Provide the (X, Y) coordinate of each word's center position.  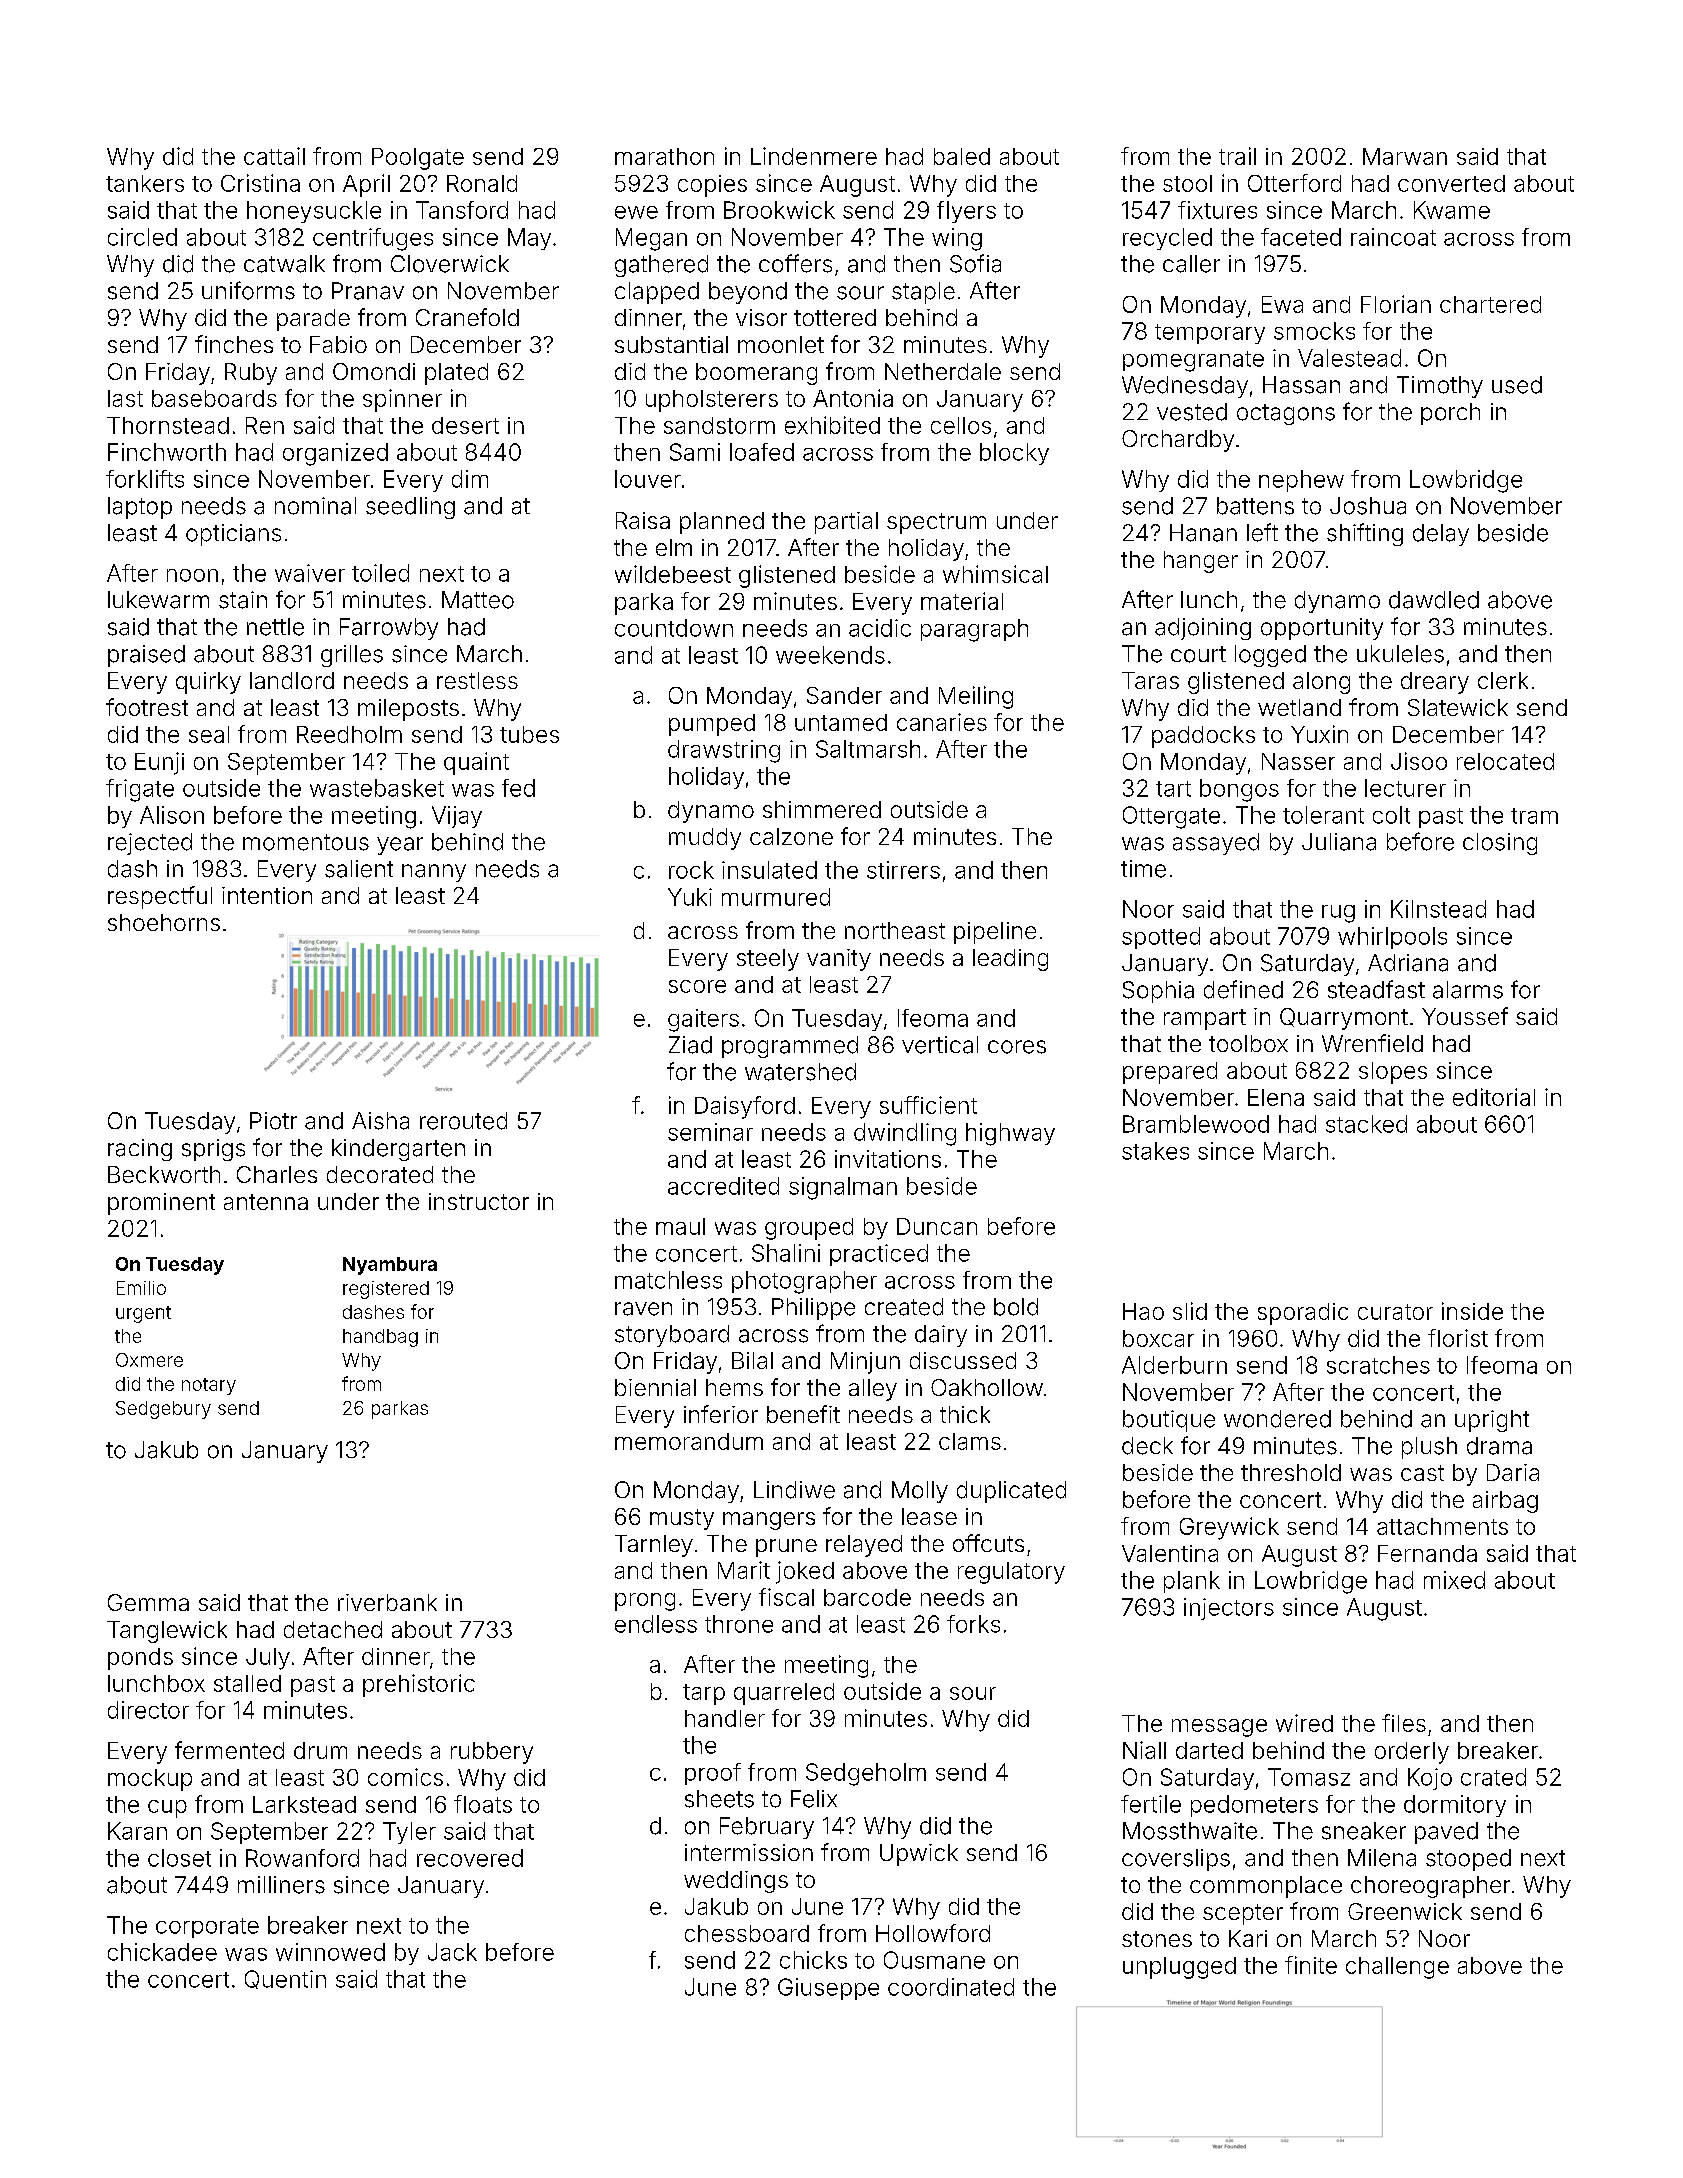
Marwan (1405, 156)
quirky (208, 683)
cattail (274, 156)
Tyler (409, 1833)
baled (962, 156)
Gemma (148, 1602)
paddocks (1203, 737)
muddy (705, 839)
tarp (704, 1694)
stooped (1468, 1860)
